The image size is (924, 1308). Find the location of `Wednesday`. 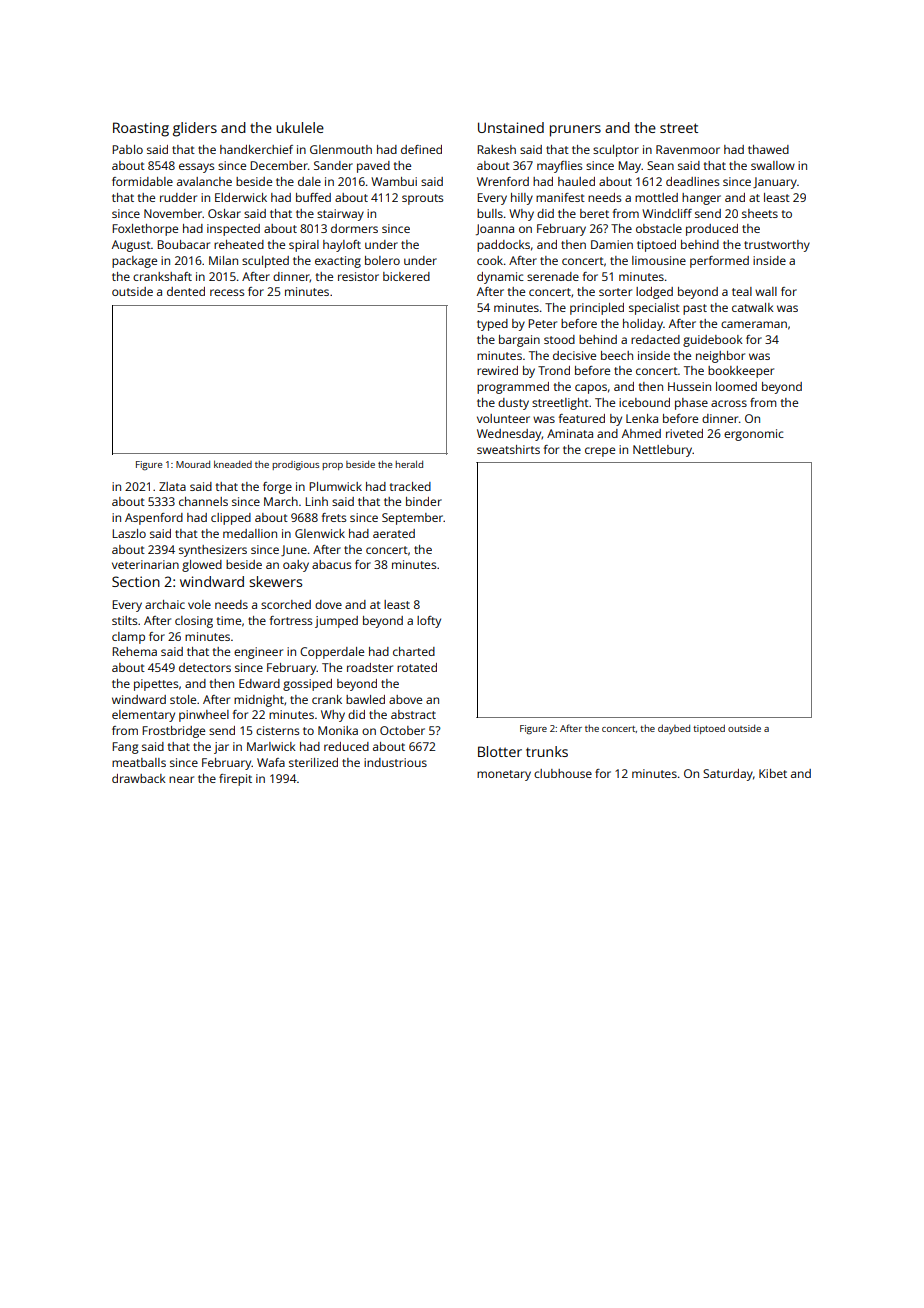

Wednesday is located at coordinates (509, 435).
